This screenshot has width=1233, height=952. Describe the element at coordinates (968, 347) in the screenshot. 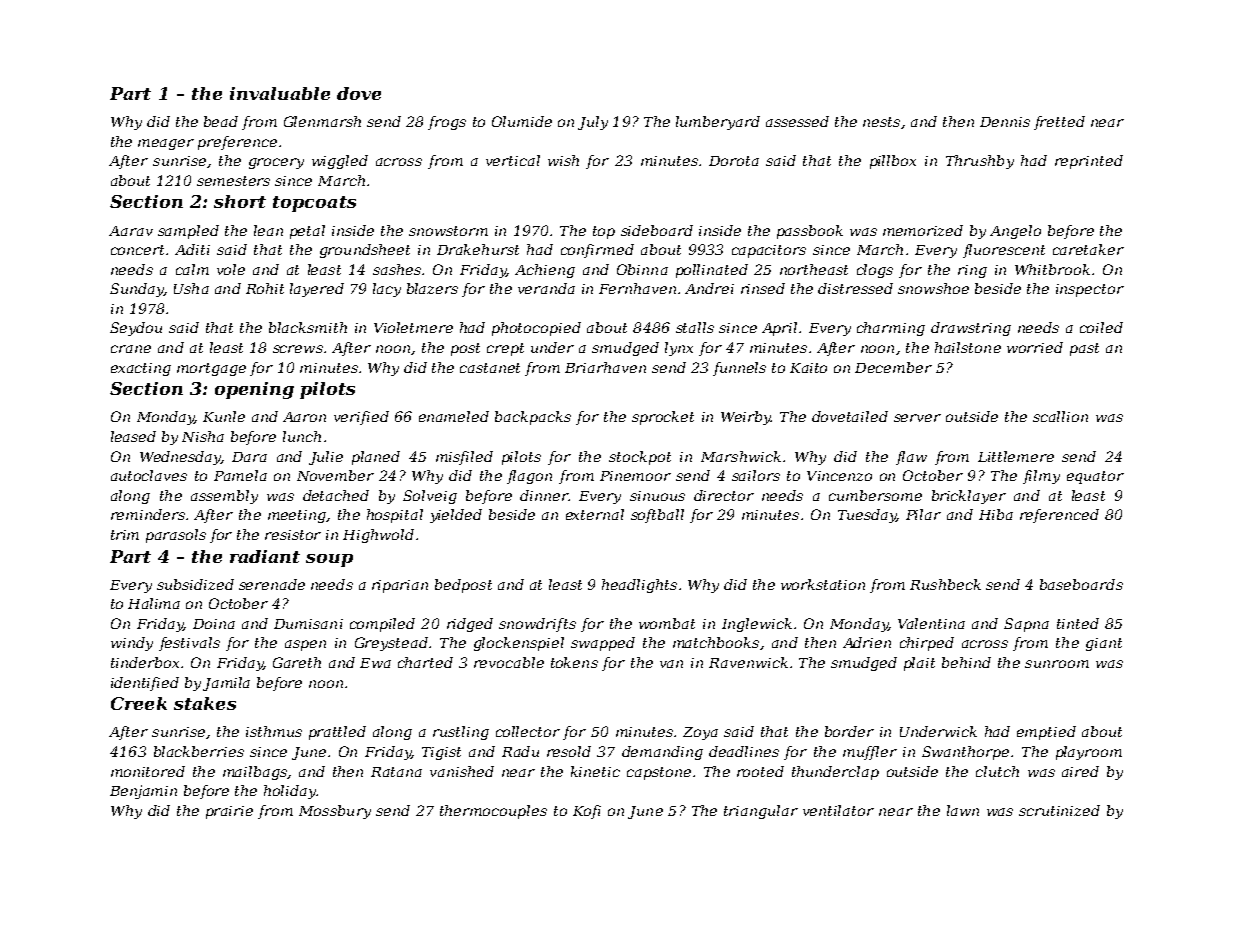

I see `hailstone` at that location.
